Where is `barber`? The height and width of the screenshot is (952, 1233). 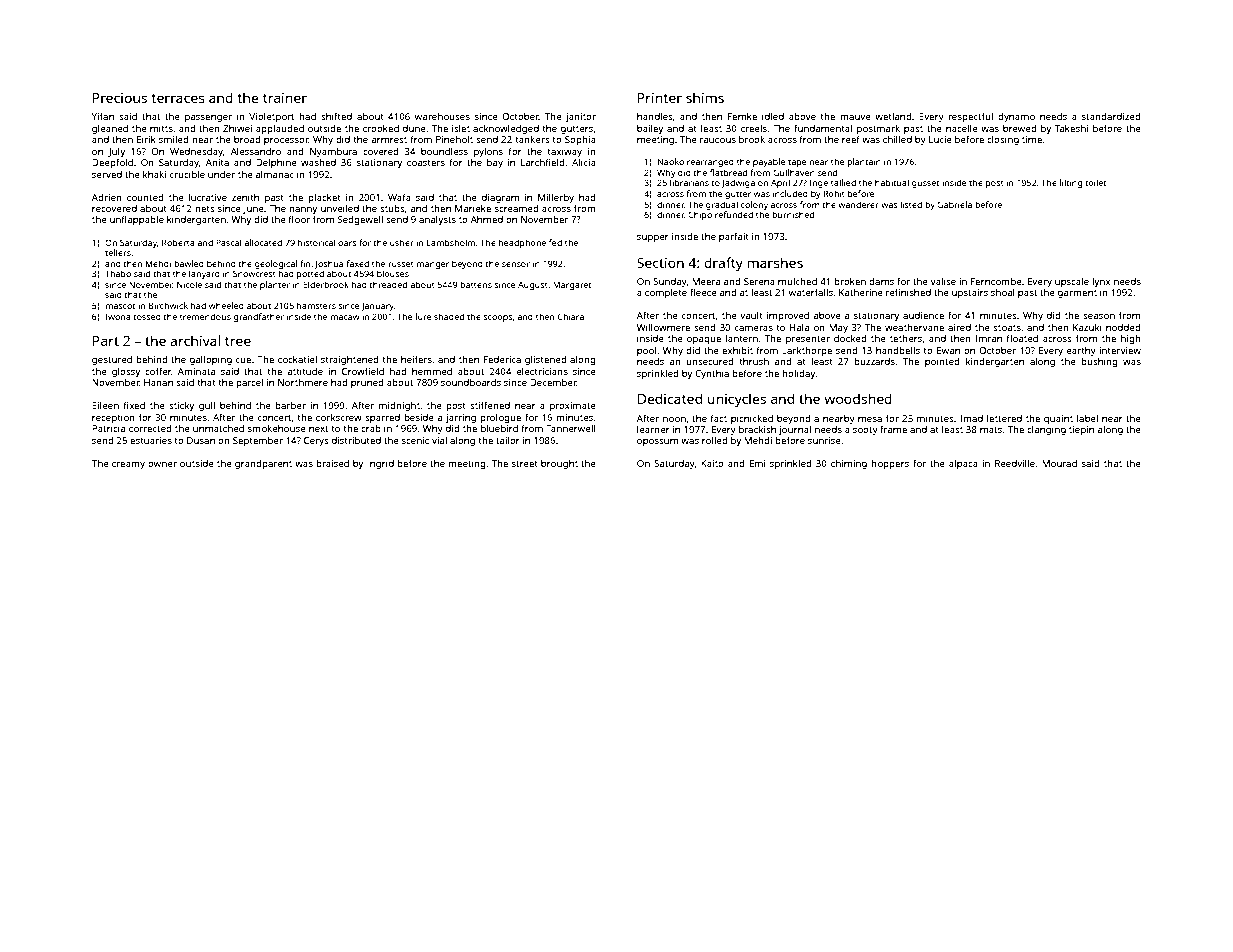
barber is located at coordinates (290, 405).
